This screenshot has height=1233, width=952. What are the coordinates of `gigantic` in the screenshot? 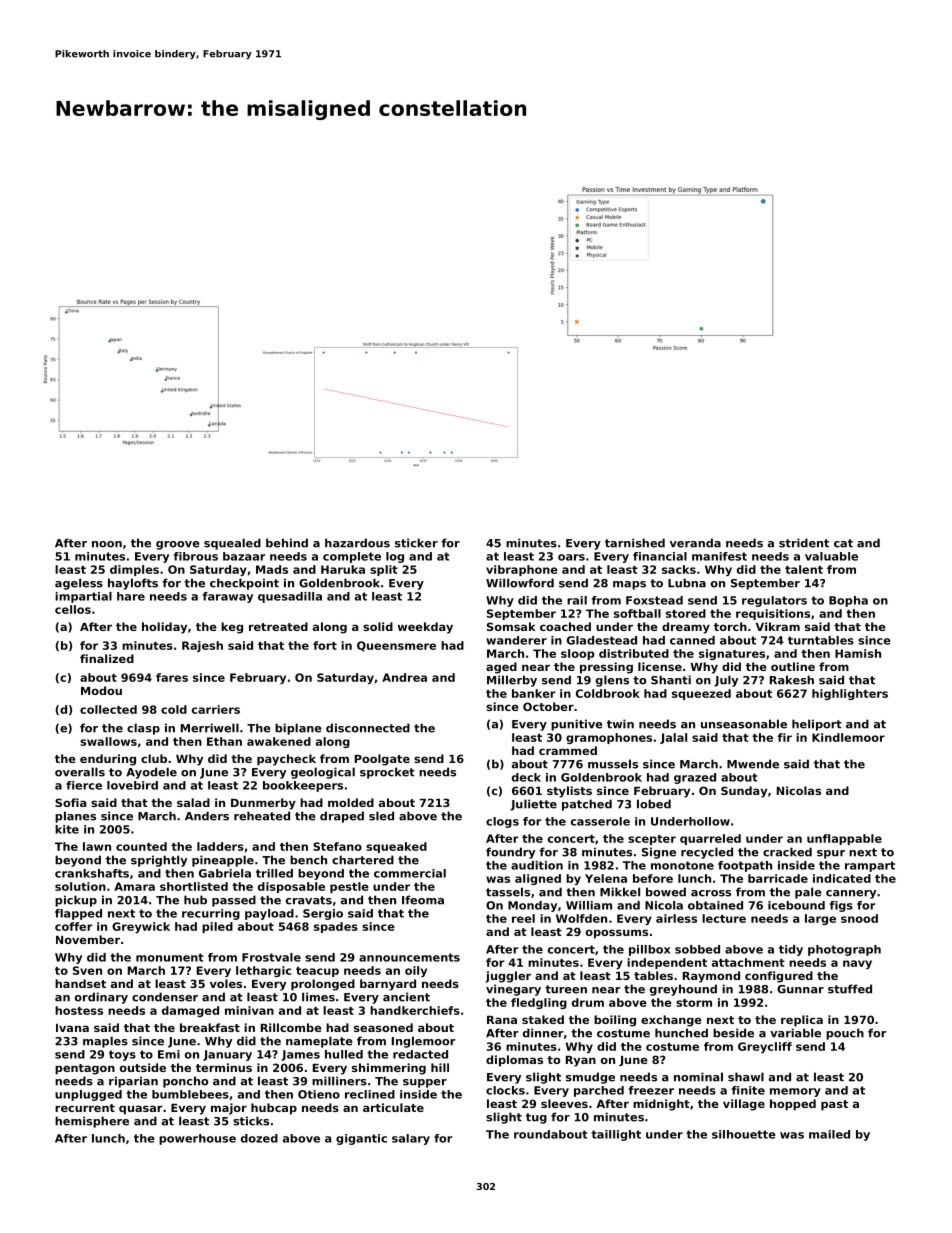 It's located at (361, 1139).
